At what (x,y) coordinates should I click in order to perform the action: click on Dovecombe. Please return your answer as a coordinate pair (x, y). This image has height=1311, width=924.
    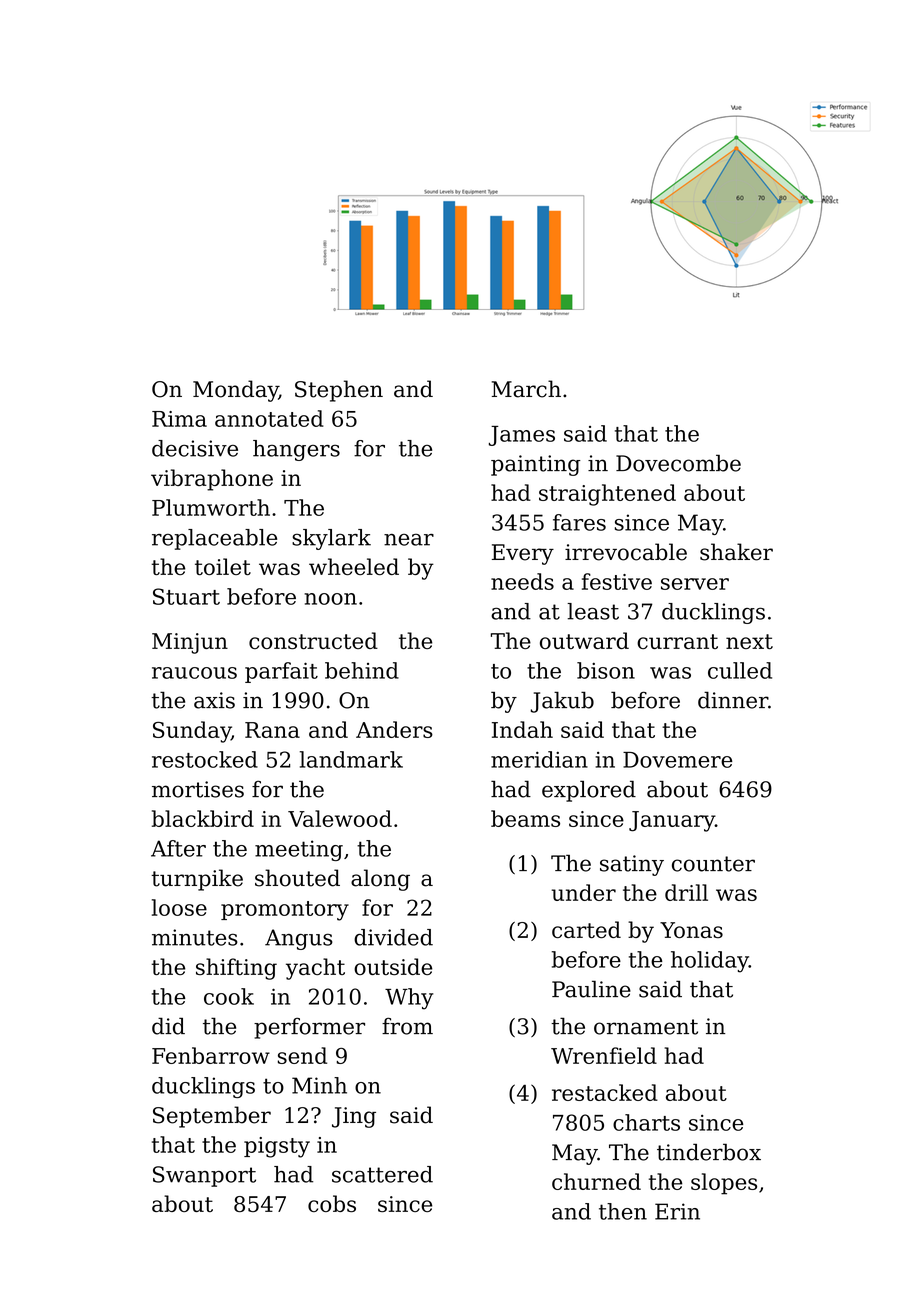
    Looking at the image, I should click on (678, 463).
